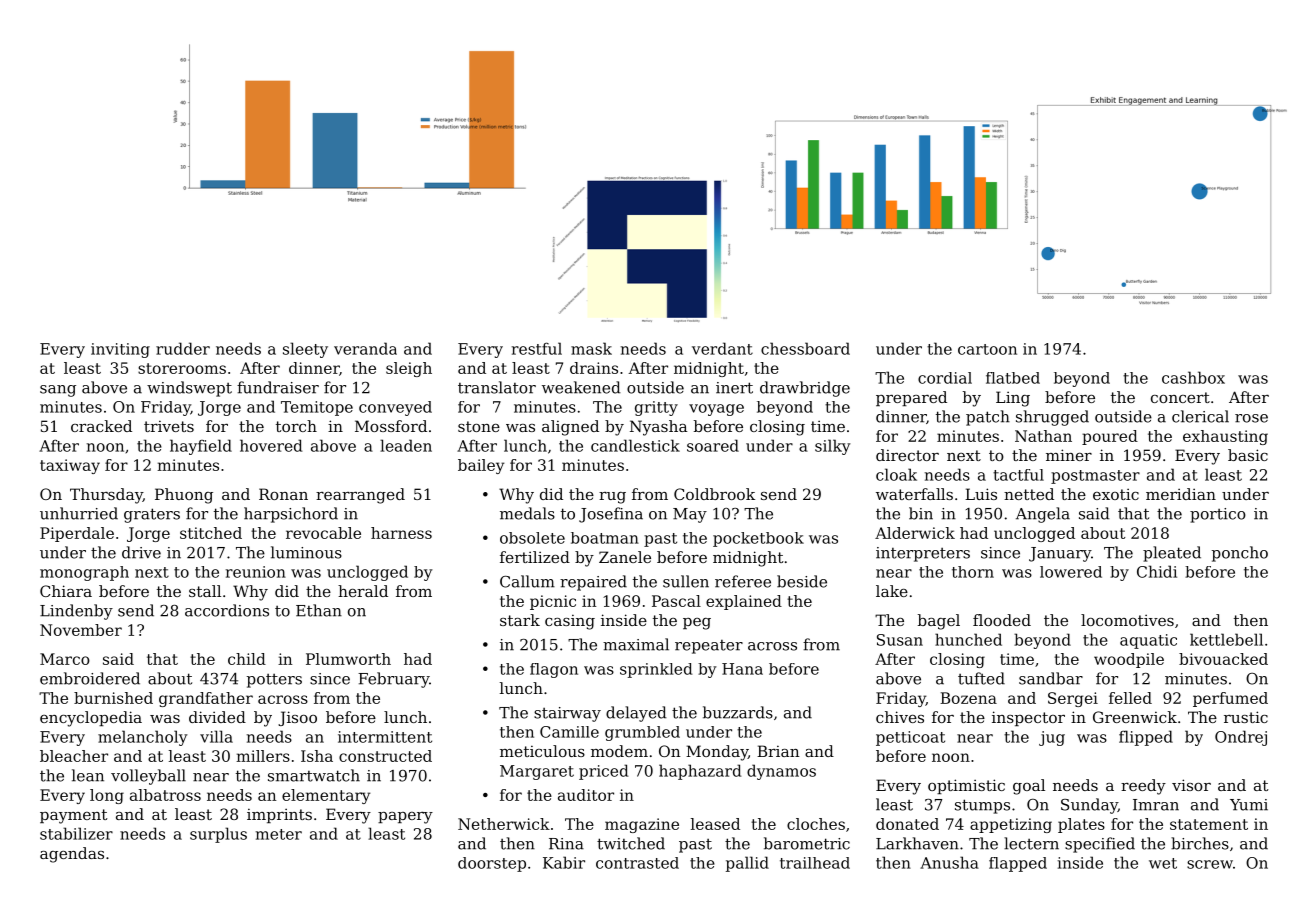 The image size is (1308, 924). Describe the element at coordinates (72, 855) in the screenshot. I see `agendas` at that location.
